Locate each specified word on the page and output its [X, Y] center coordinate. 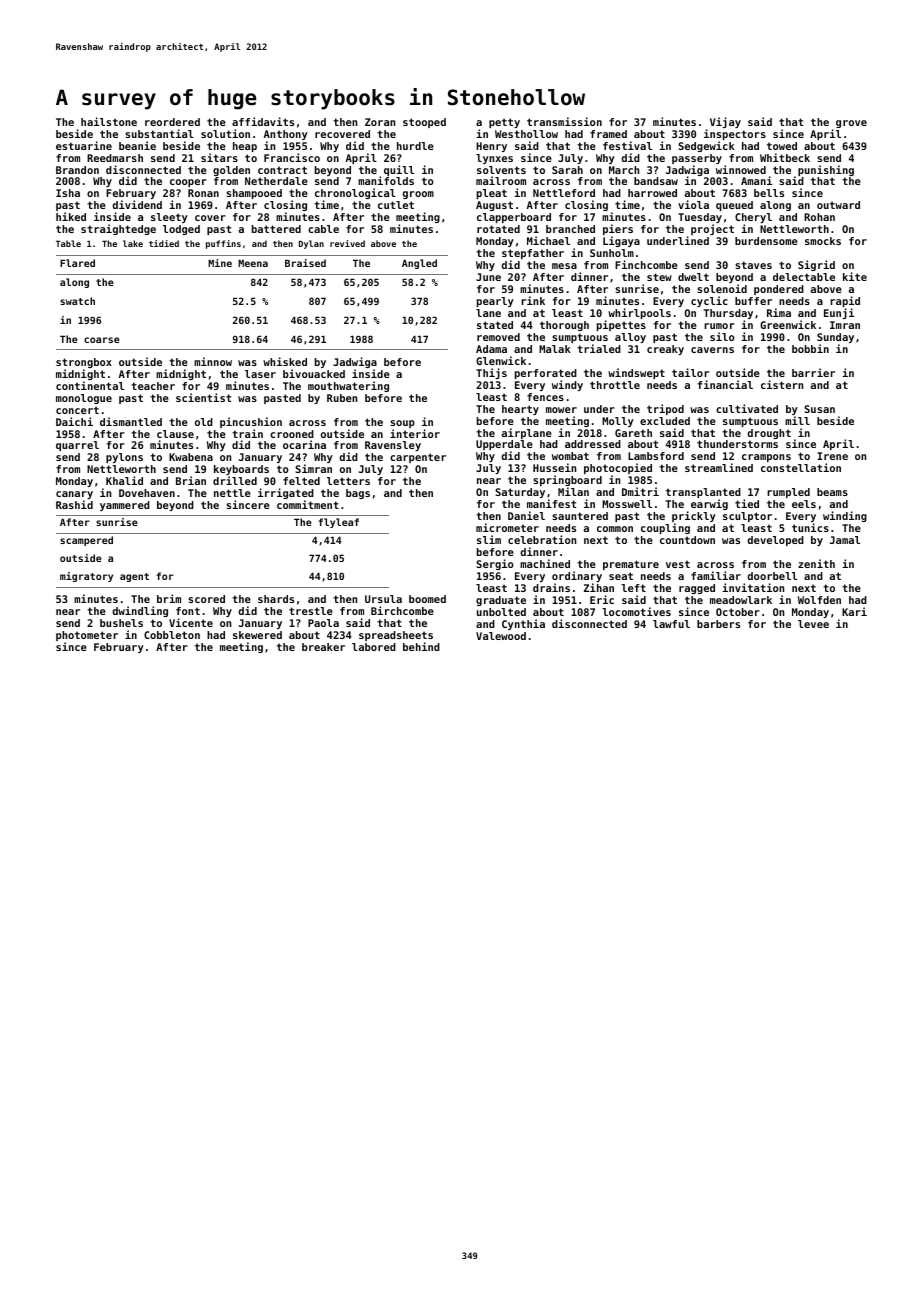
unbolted [501, 612]
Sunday [835, 338]
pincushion [251, 422]
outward [838, 205]
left [633, 588]
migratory [86, 577]
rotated [498, 229]
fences [545, 397]
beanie [137, 145]
